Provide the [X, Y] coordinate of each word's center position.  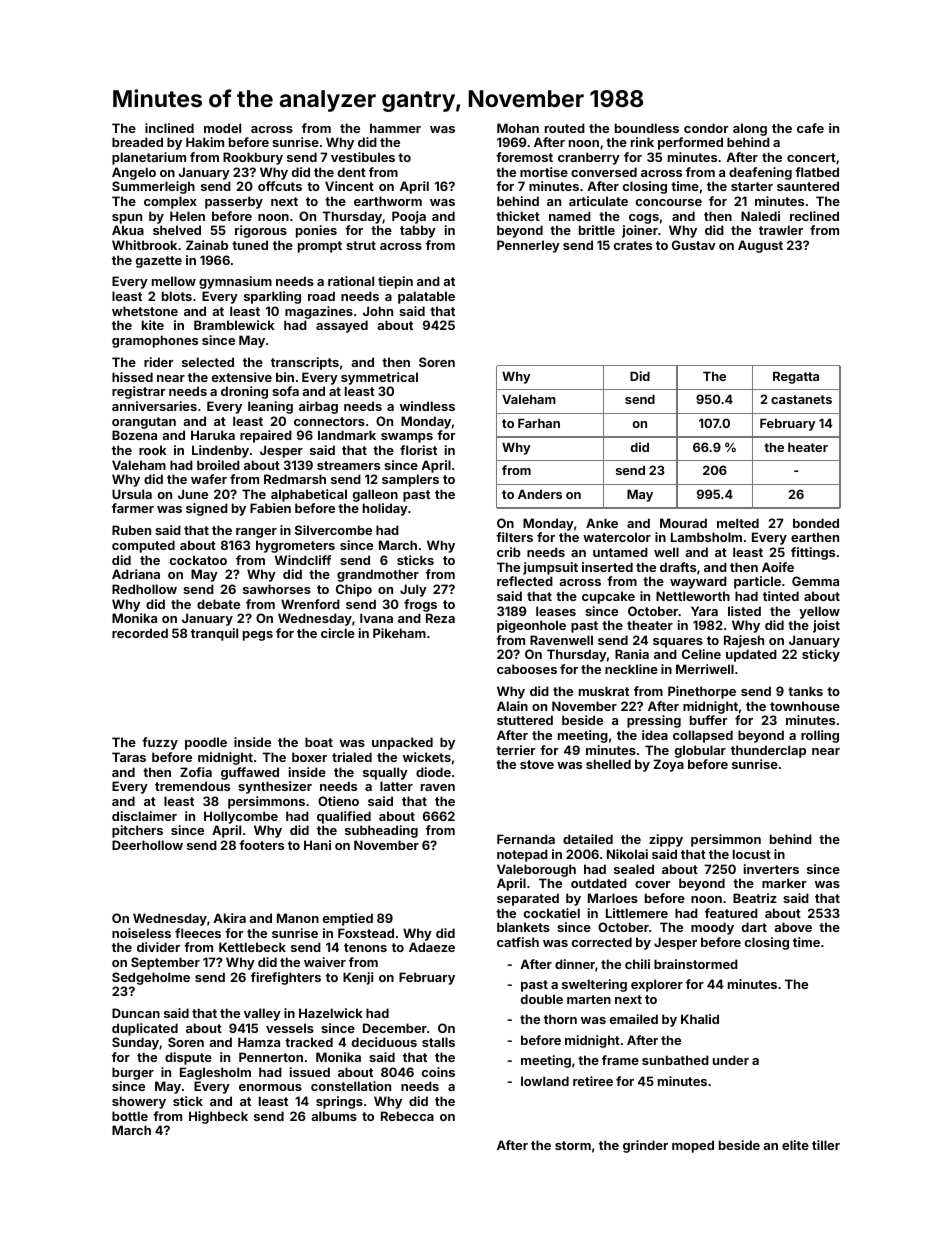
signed [207, 509]
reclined [814, 216]
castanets [801, 399]
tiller [826, 1145]
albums [334, 1116]
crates [633, 245]
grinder [645, 1146]
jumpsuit [550, 568]
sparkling [272, 297]
